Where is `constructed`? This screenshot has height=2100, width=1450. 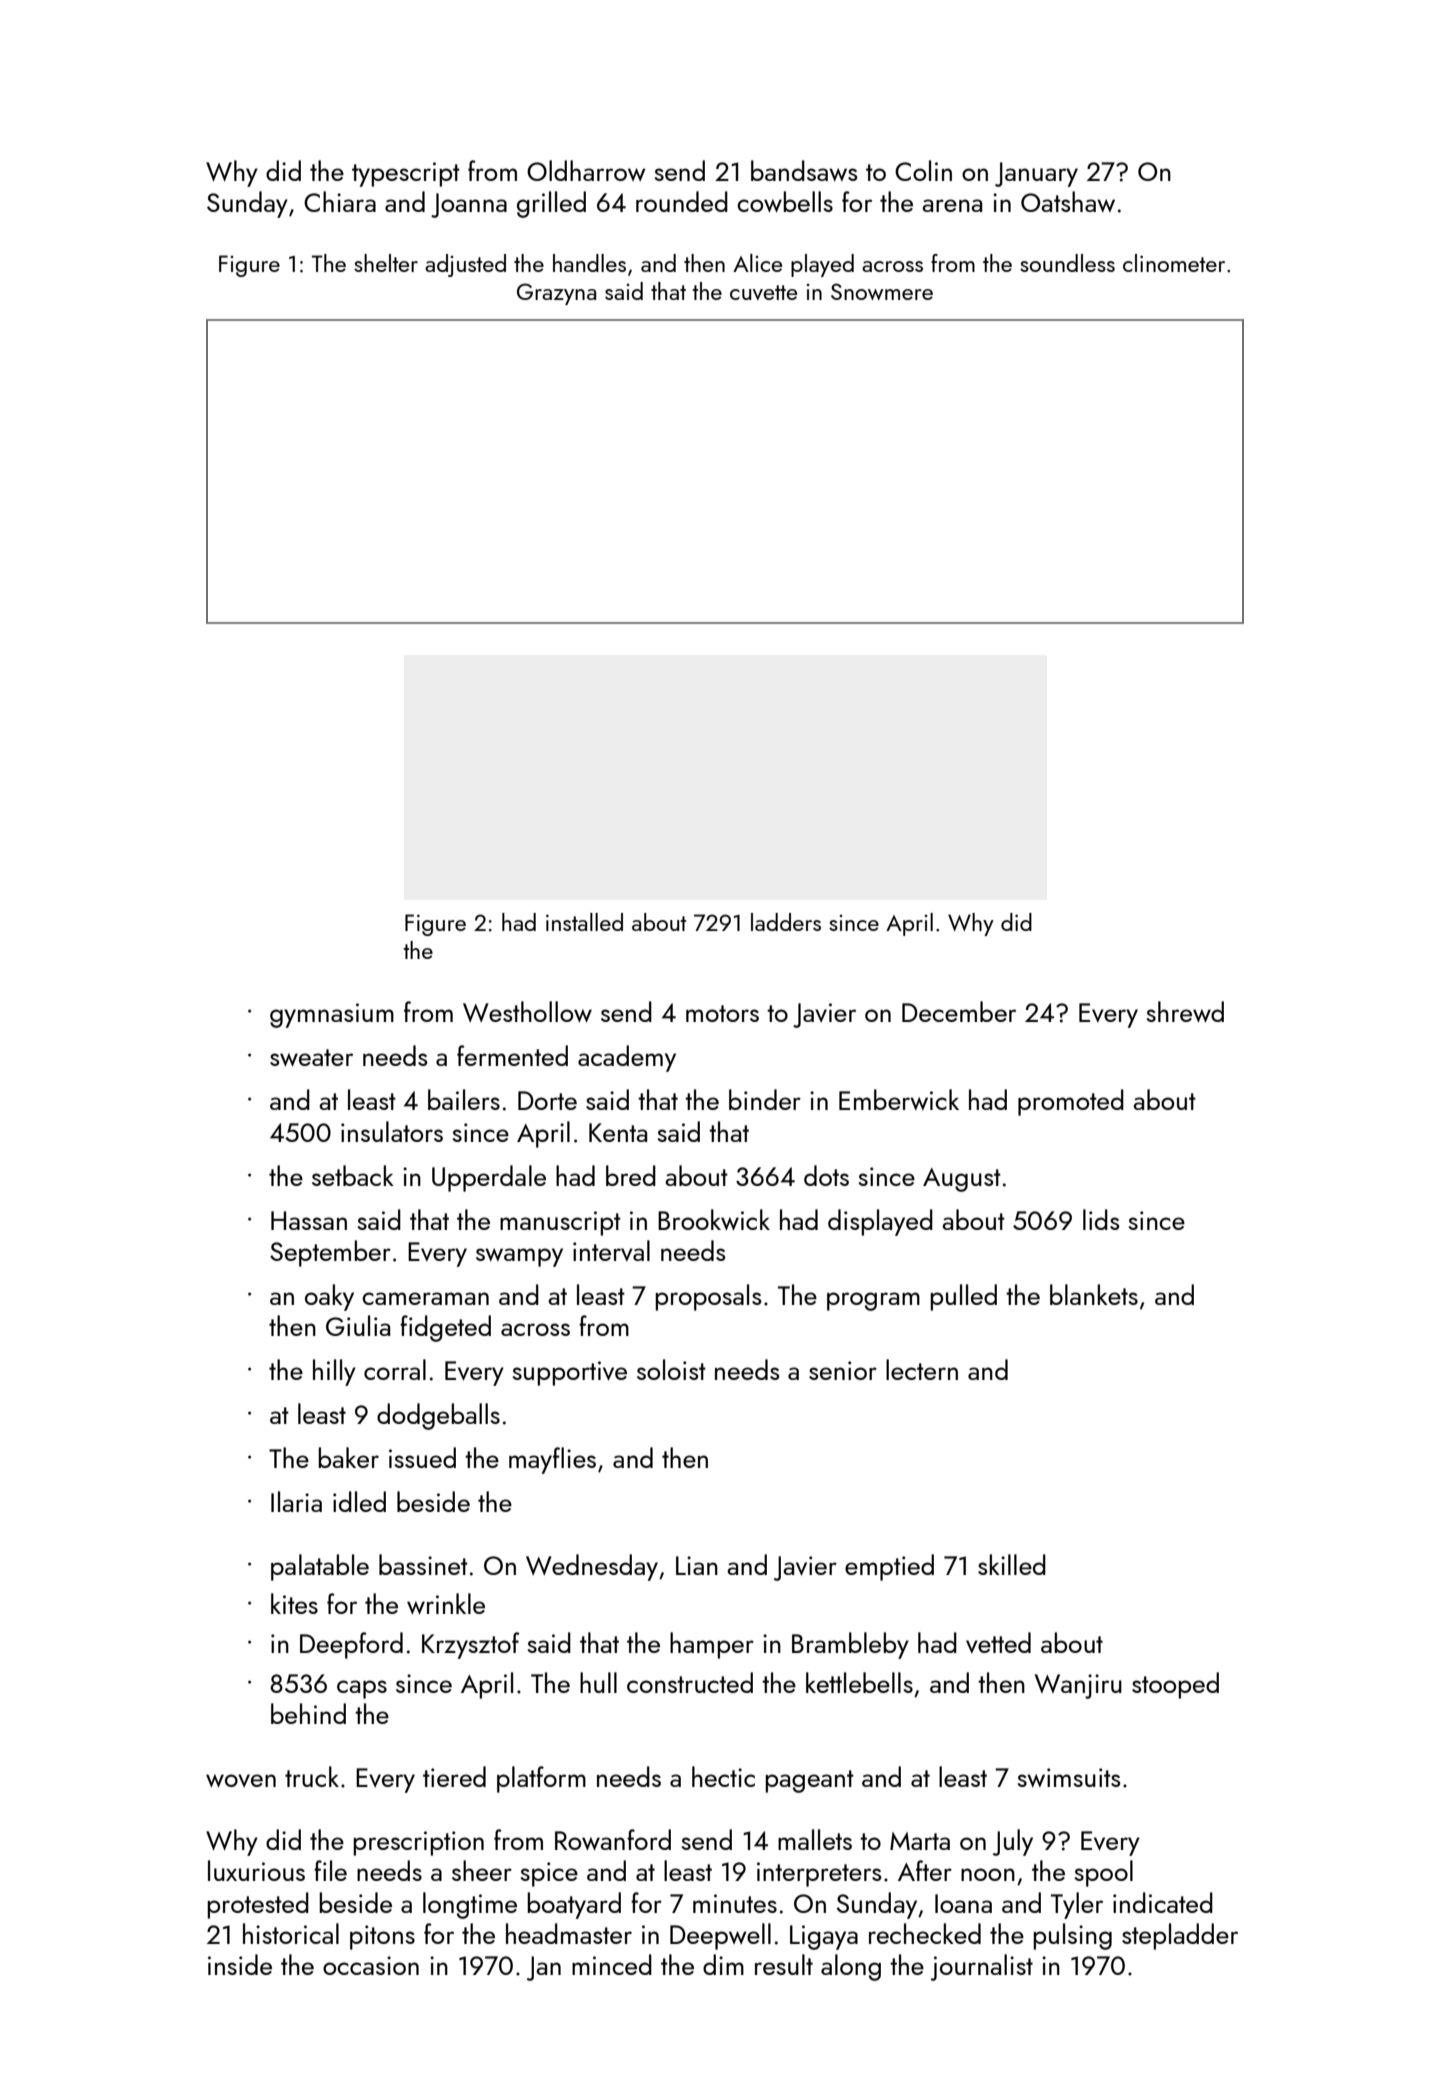
constructed is located at coordinates (690, 1682).
